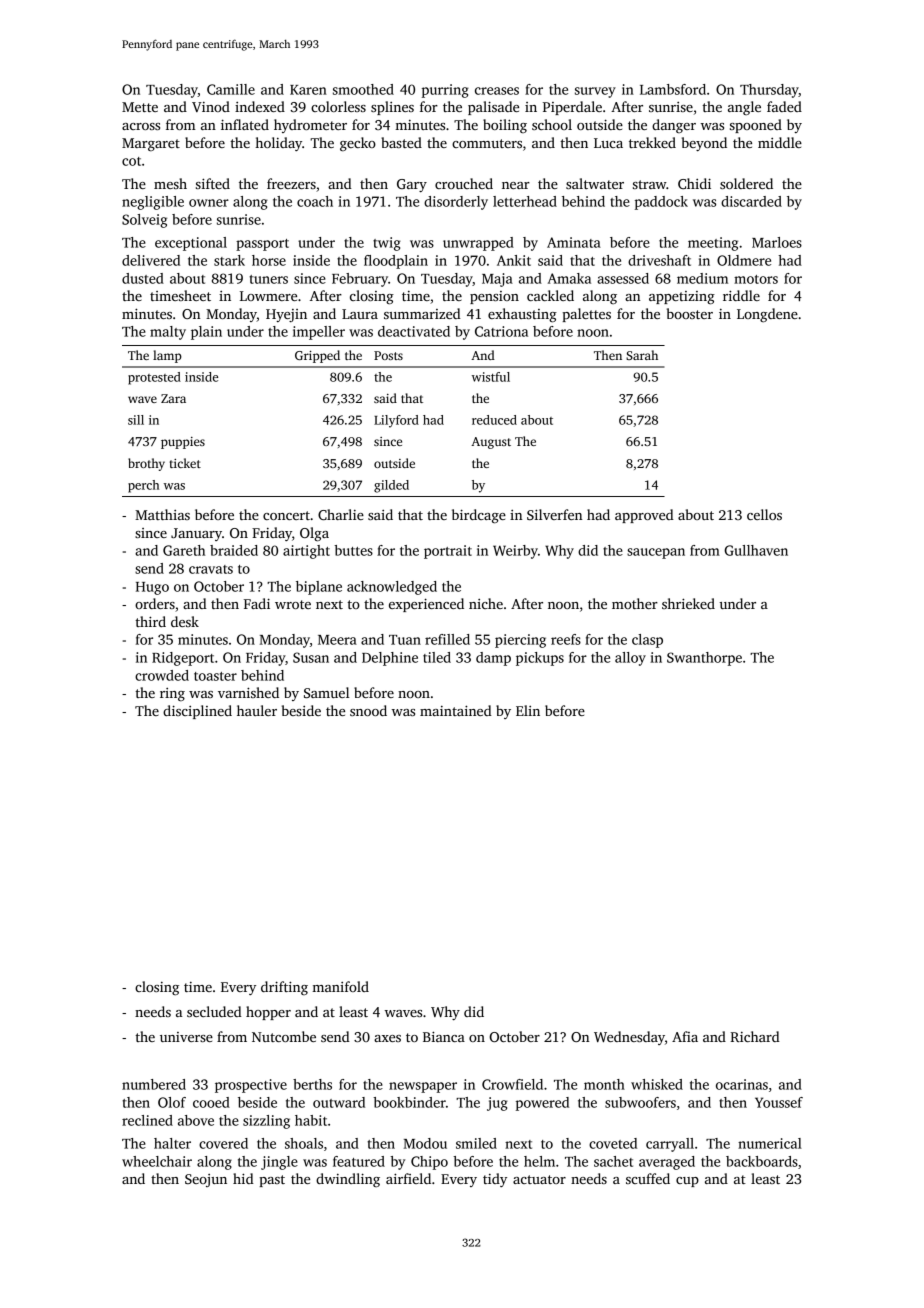  What do you see at coordinates (673, 89) in the document?
I see `Lambsford` at bounding box center [673, 89].
